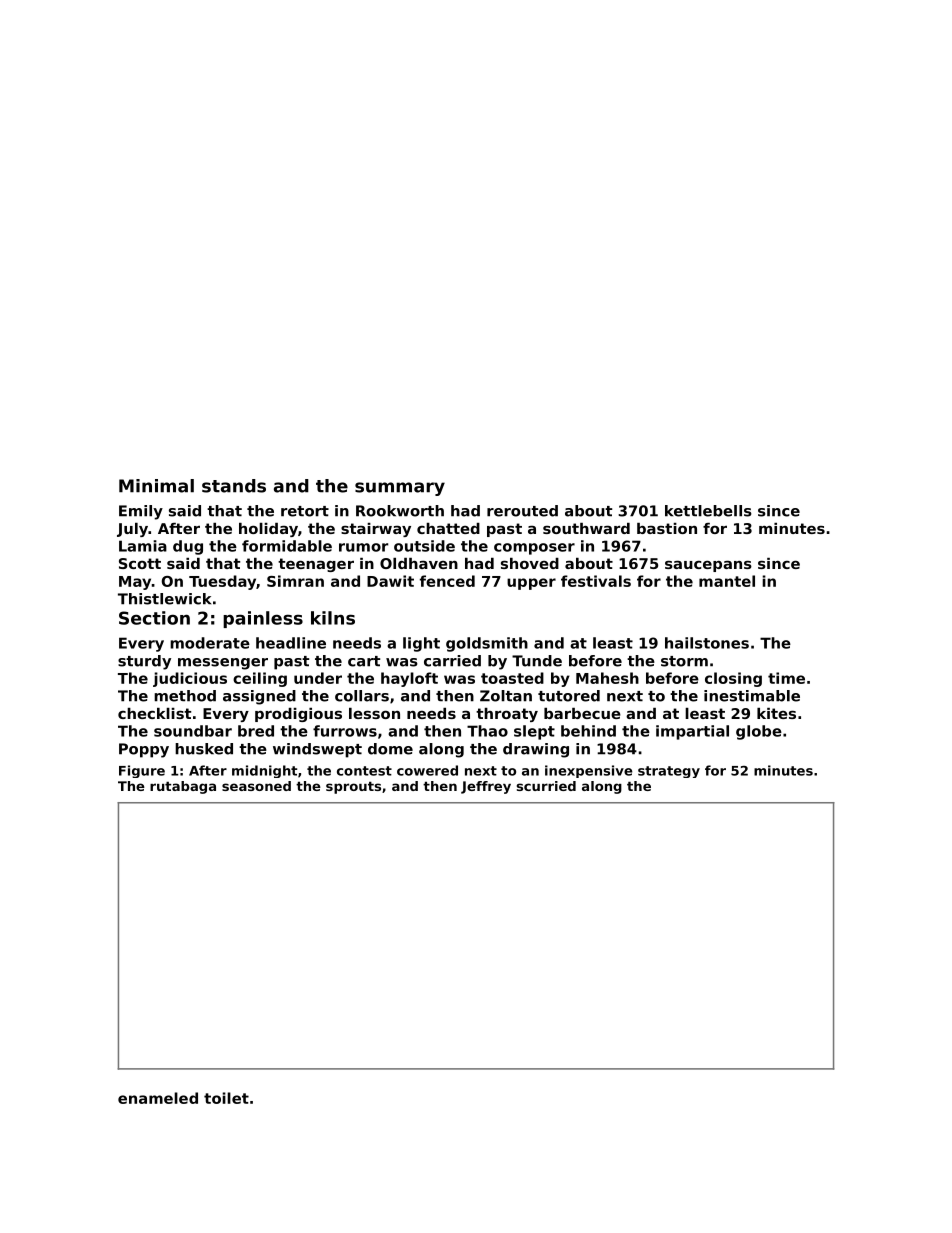 Image resolution: width=952 pixels, height=1233 pixels. Describe the element at coordinates (144, 662) in the screenshot. I see `sturdy` at that location.
